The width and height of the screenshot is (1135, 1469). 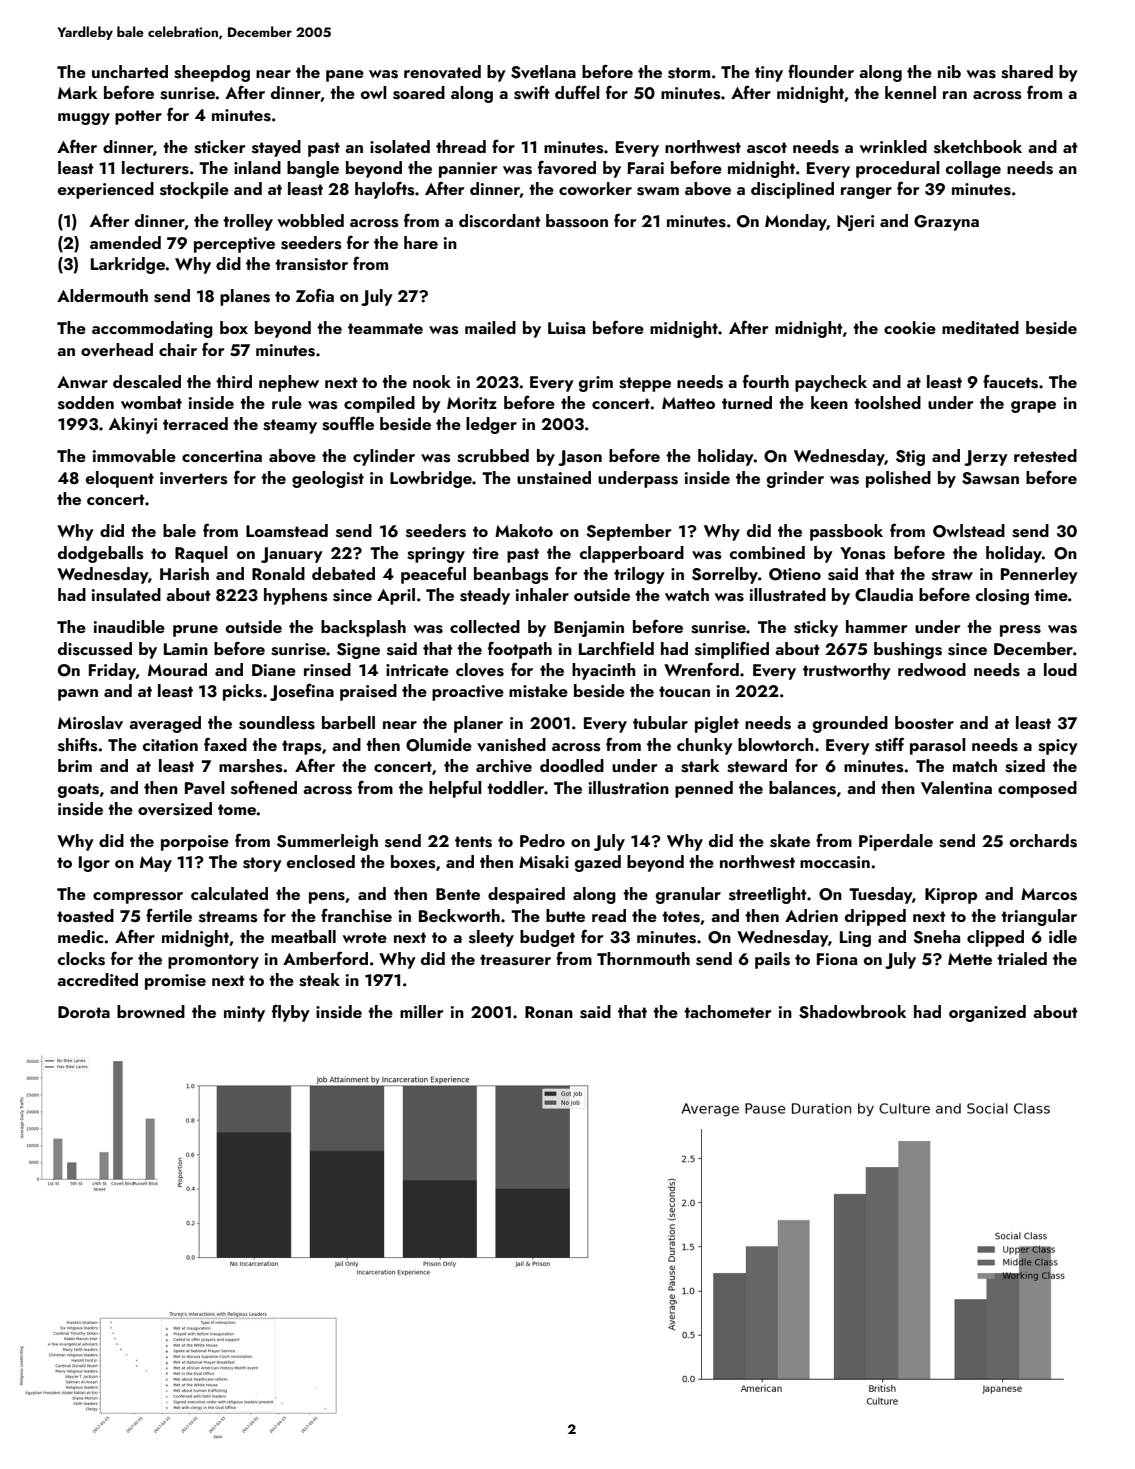 What do you see at coordinates (596, 384) in the screenshot?
I see `grim` at bounding box center [596, 384].
